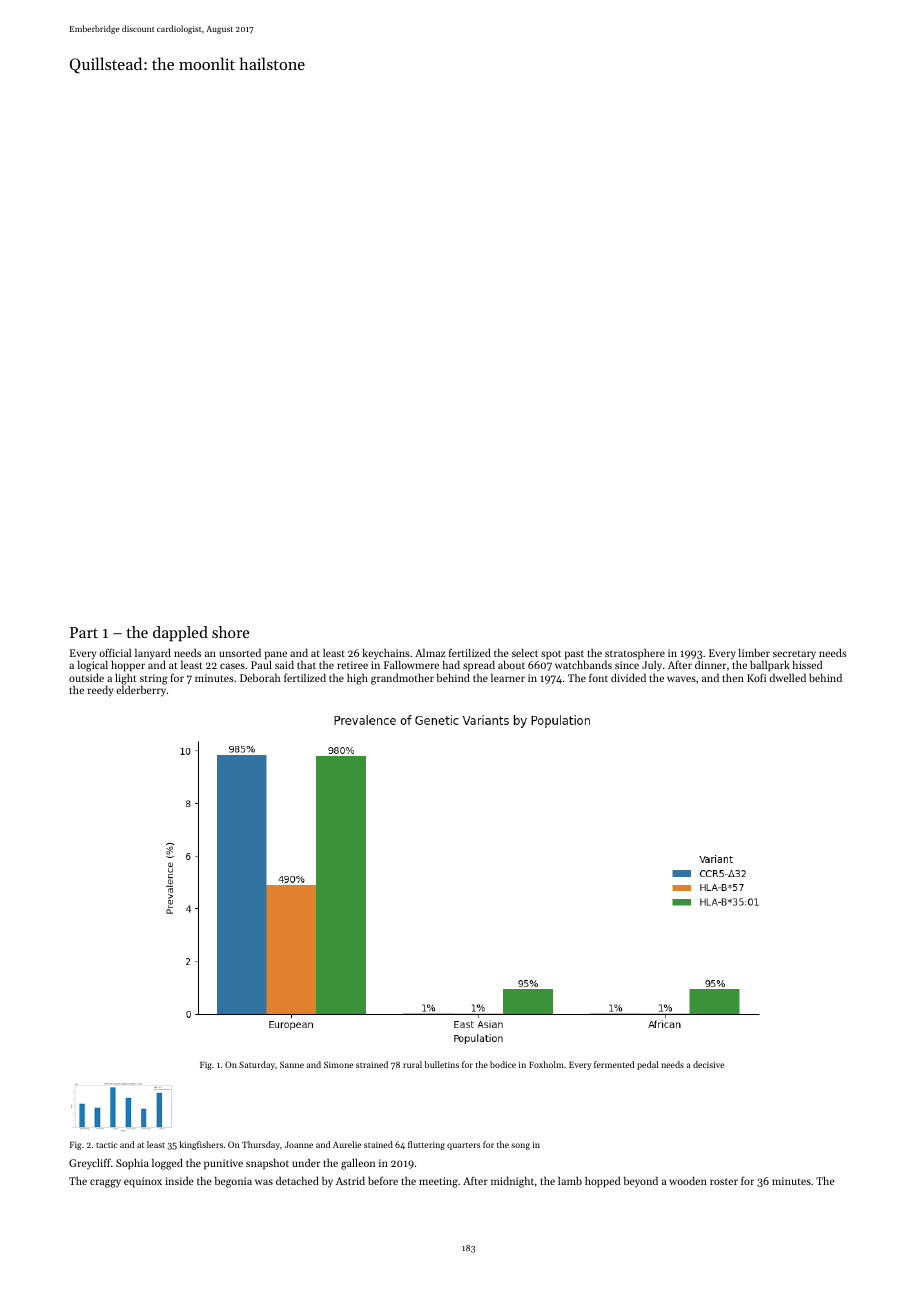 Image resolution: width=924 pixels, height=1308 pixels. What do you see at coordinates (84, 632) in the screenshot?
I see `Part` at bounding box center [84, 632].
